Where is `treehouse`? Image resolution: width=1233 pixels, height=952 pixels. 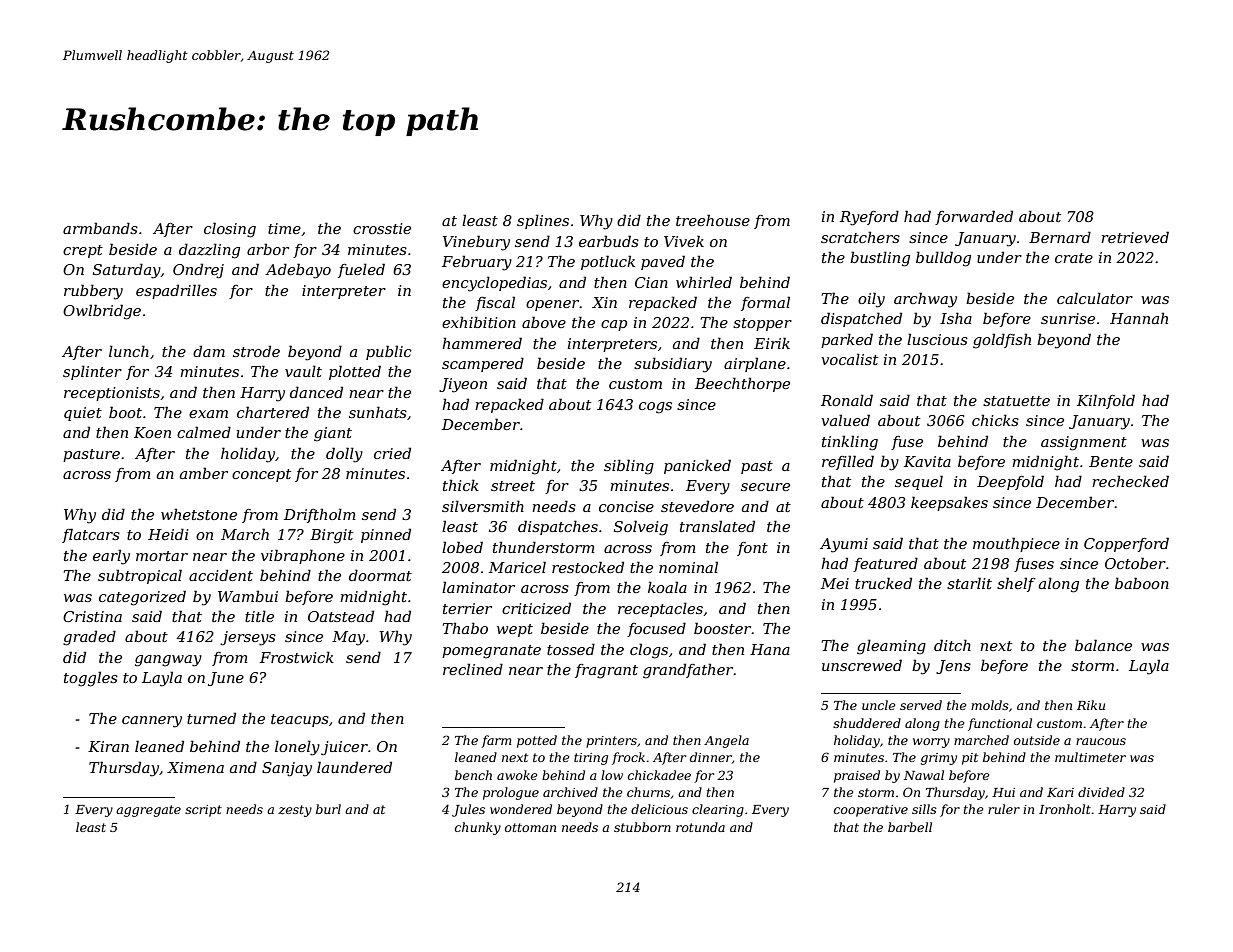
treehouse is located at coordinates (713, 220).
